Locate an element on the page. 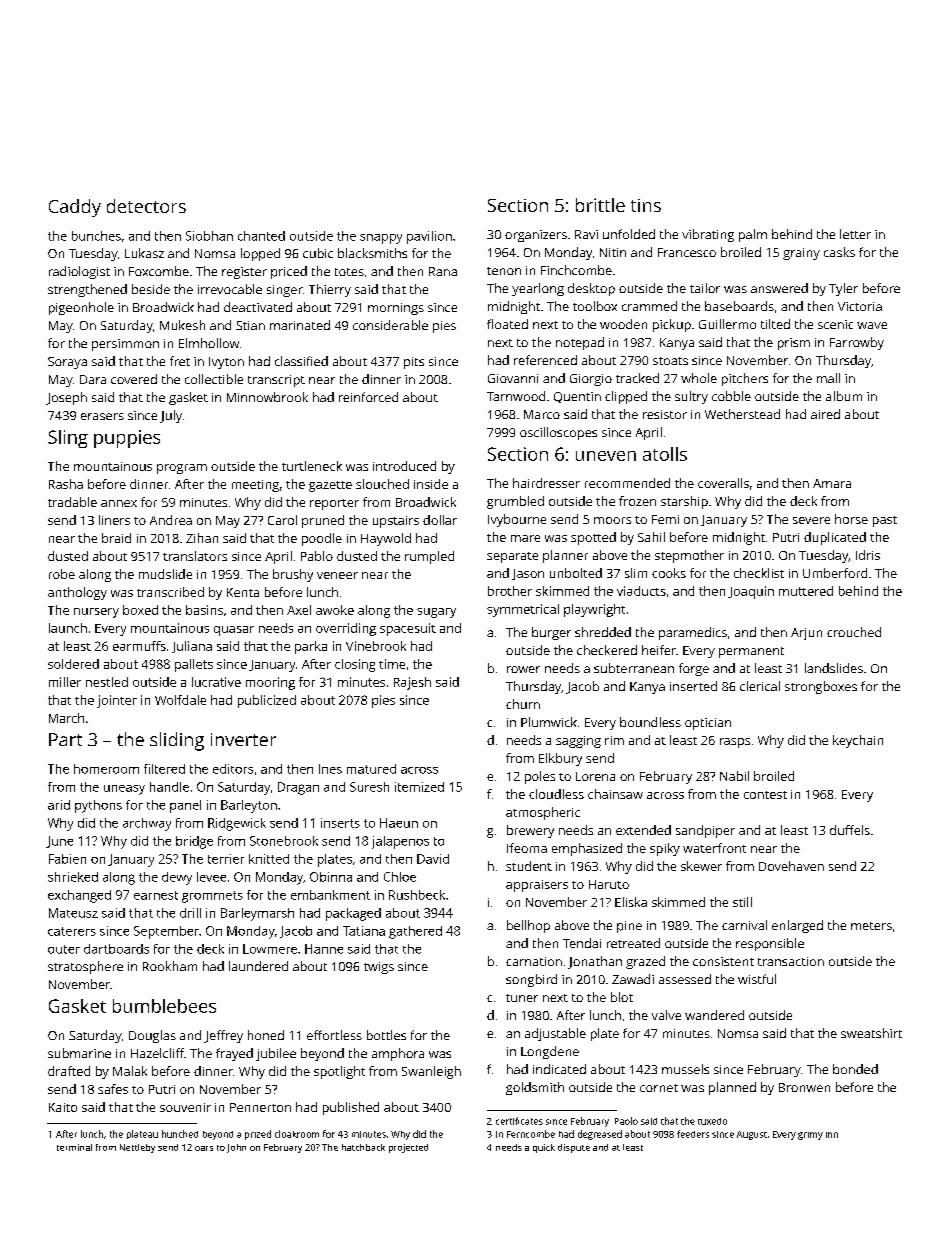 The height and width of the image is (1233, 952). duffels is located at coordinates (850, 830).
